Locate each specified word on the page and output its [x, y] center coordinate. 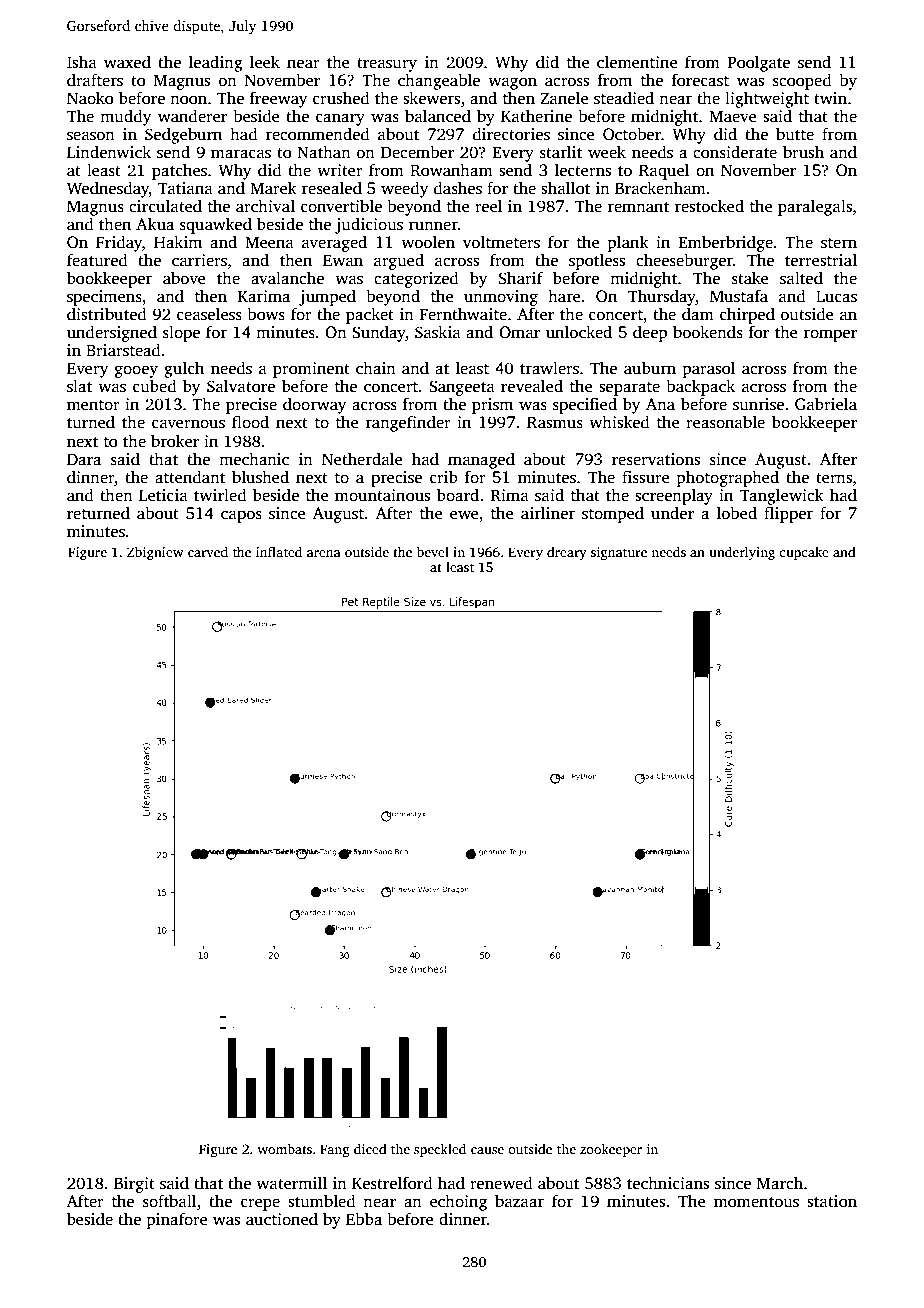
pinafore [177, 1220]
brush [803, 152]
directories [511, 134]
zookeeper [611, 1150]
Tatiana [185, 188]
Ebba [364, 1218]
